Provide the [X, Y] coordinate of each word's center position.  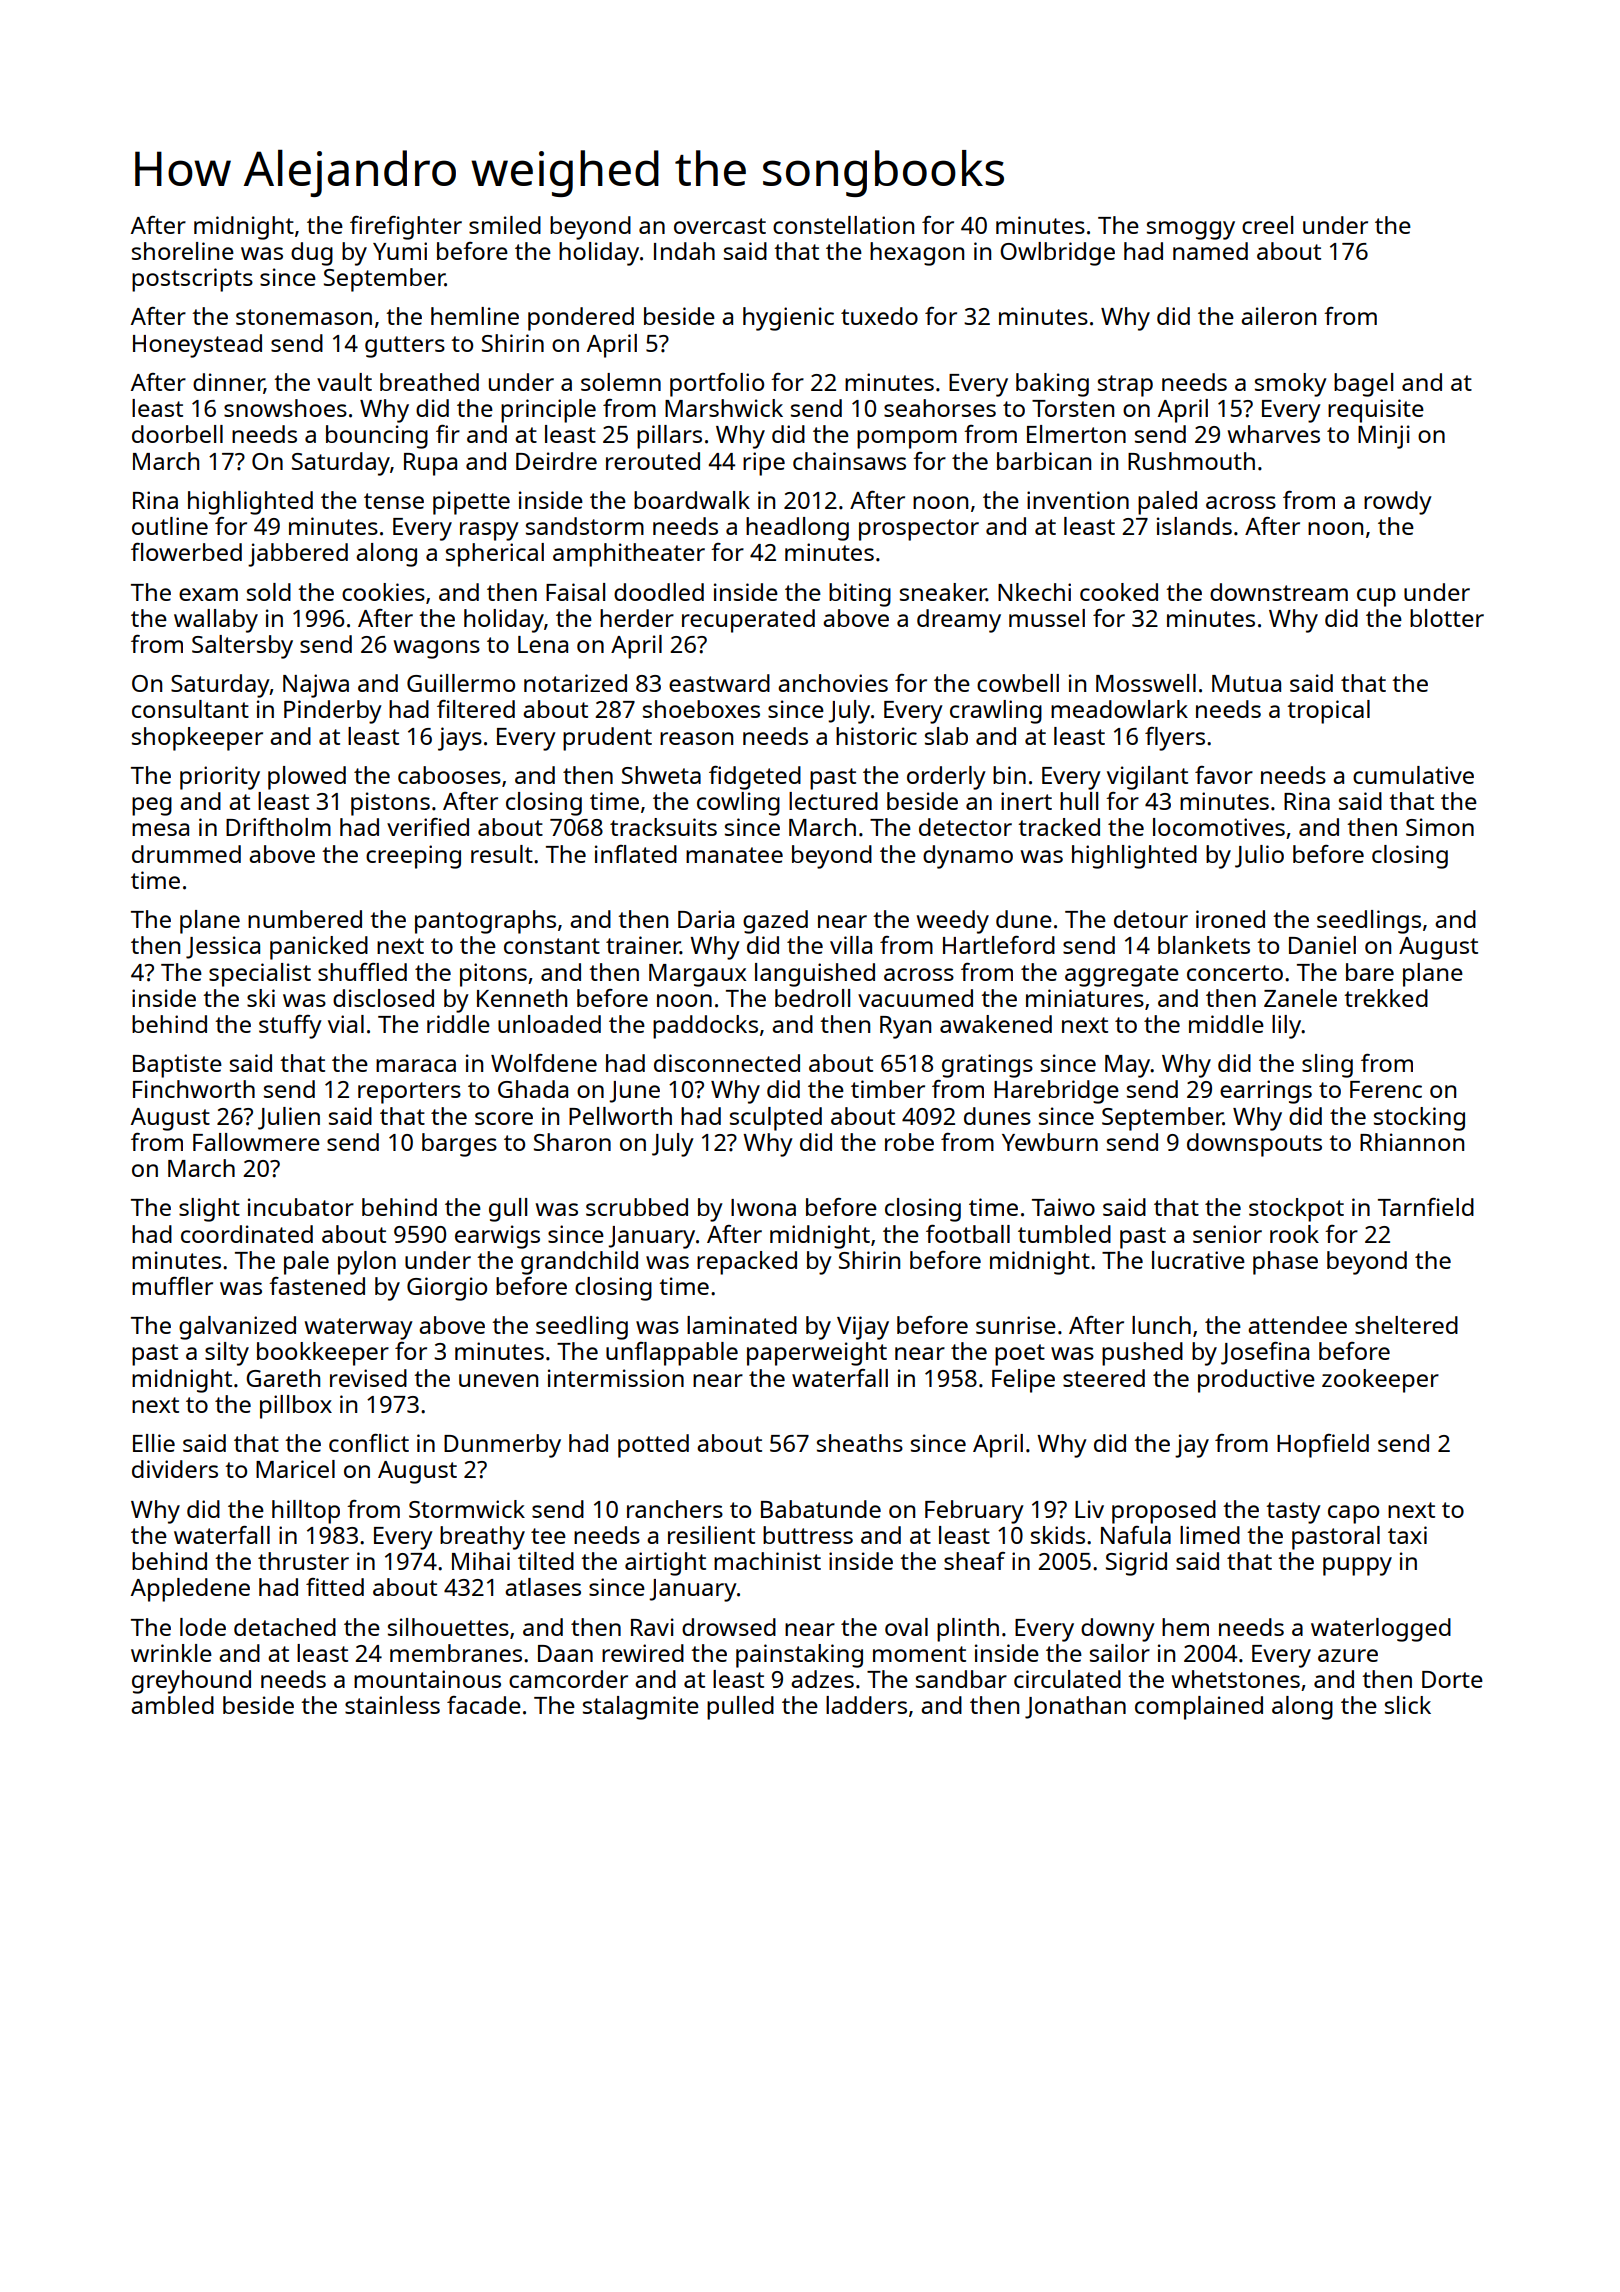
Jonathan [1075, 1707]
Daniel [1322, 945]
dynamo [968, 857]
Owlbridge [1057, 254]
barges [459, 1145]
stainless [392, 1705]
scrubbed [637, 1207]
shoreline [183, 251]
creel [1267, 225]
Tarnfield [1426, 1207]
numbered [305, 919]
